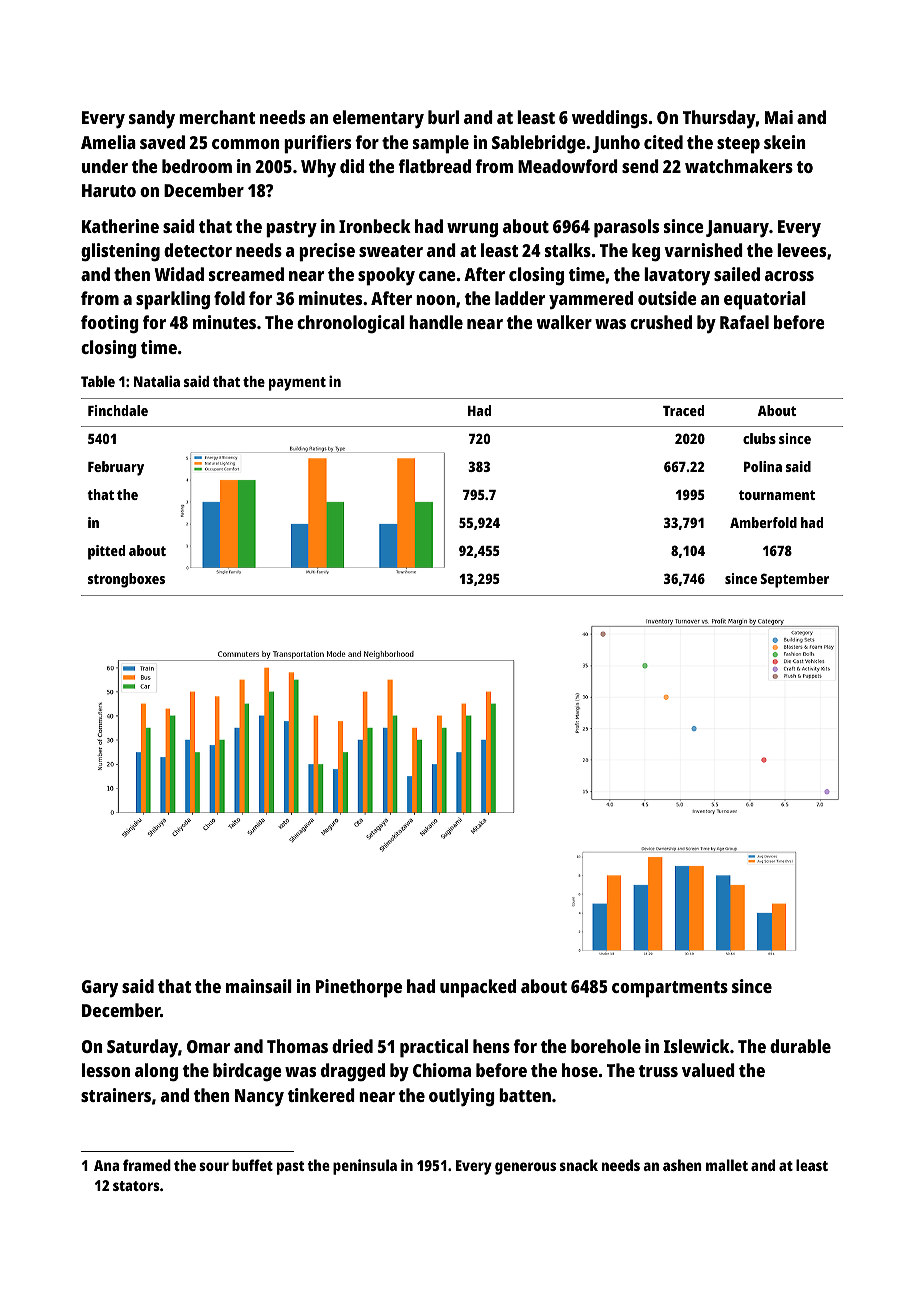  What do you see at coordinates (359, 988) in the screenshot?
I see `Pinethorpe` at bounding box center [359, 988].
